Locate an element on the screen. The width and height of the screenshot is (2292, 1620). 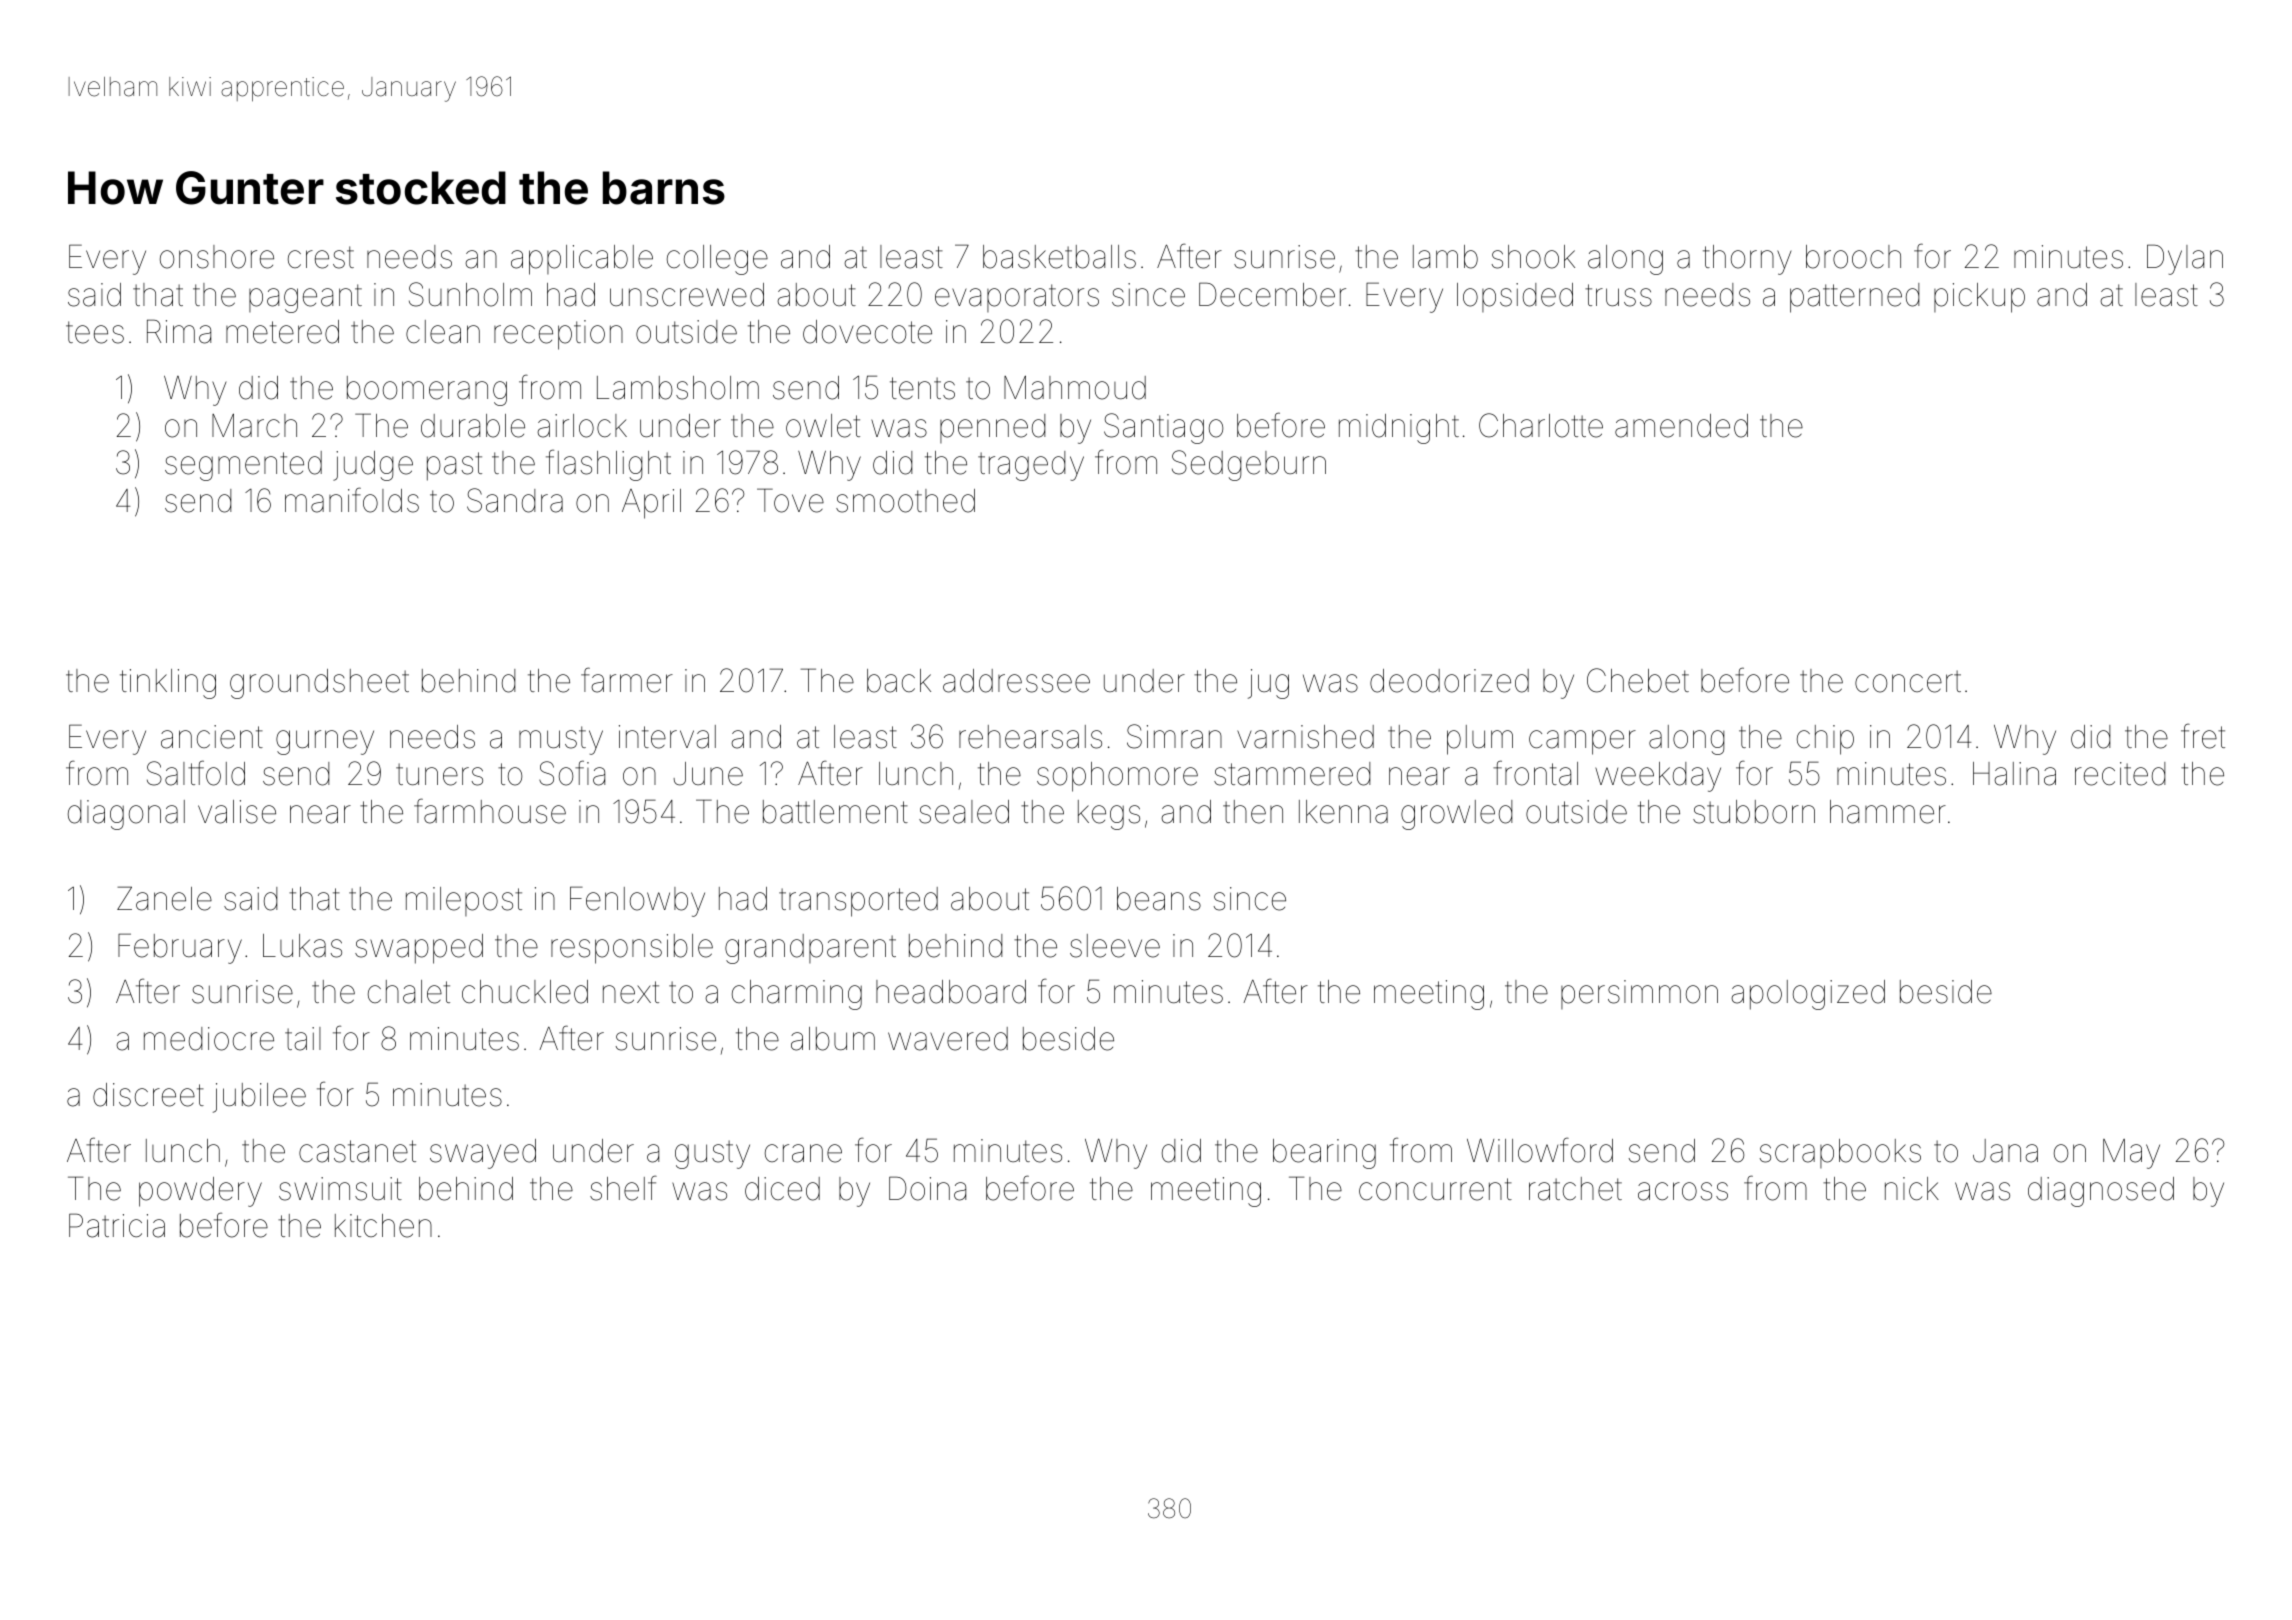
mediocre is located at coordinates (209, 1039).
